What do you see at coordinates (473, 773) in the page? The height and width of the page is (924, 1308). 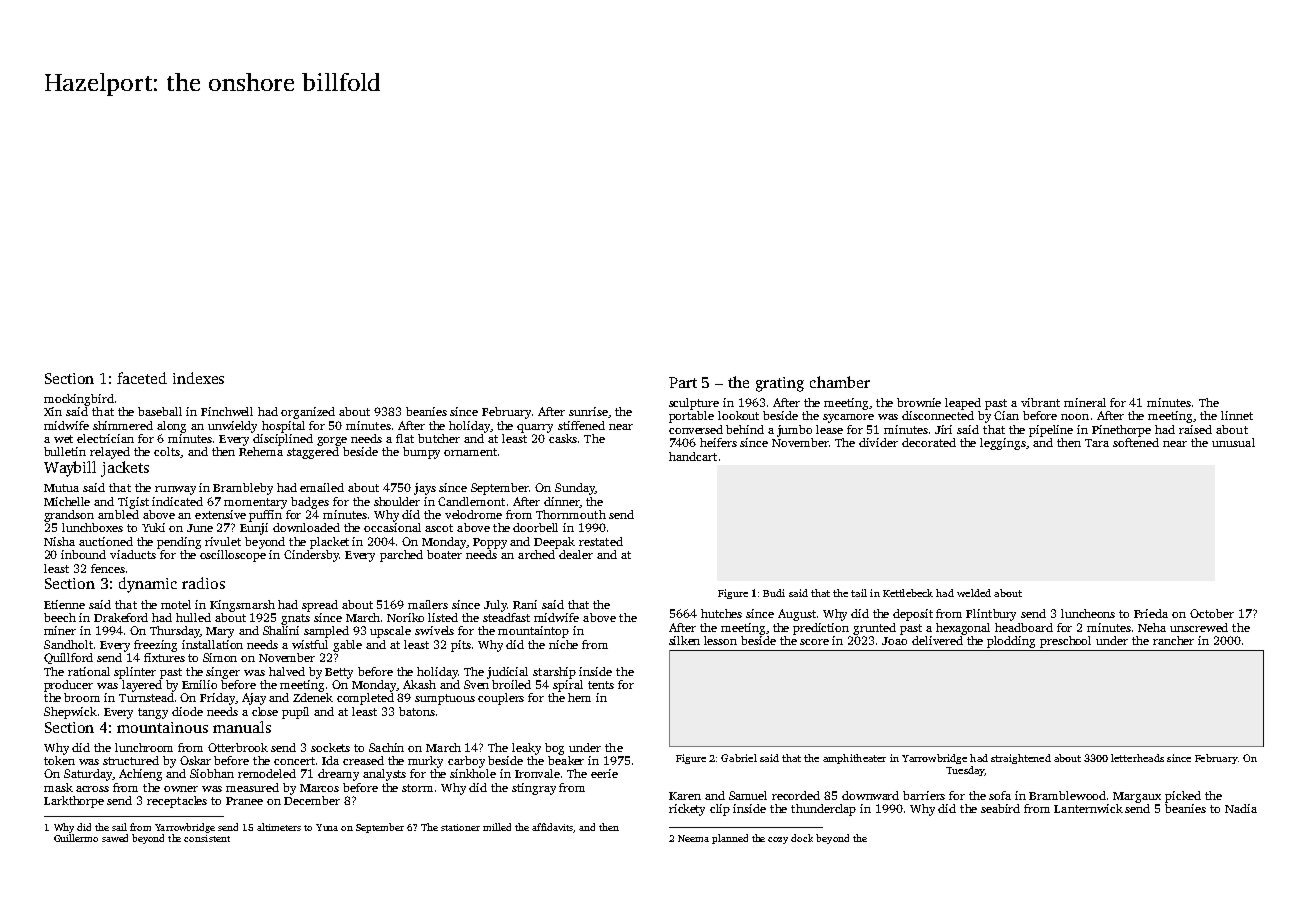 I see `sinkhole` at bounding box center [473, 773].
